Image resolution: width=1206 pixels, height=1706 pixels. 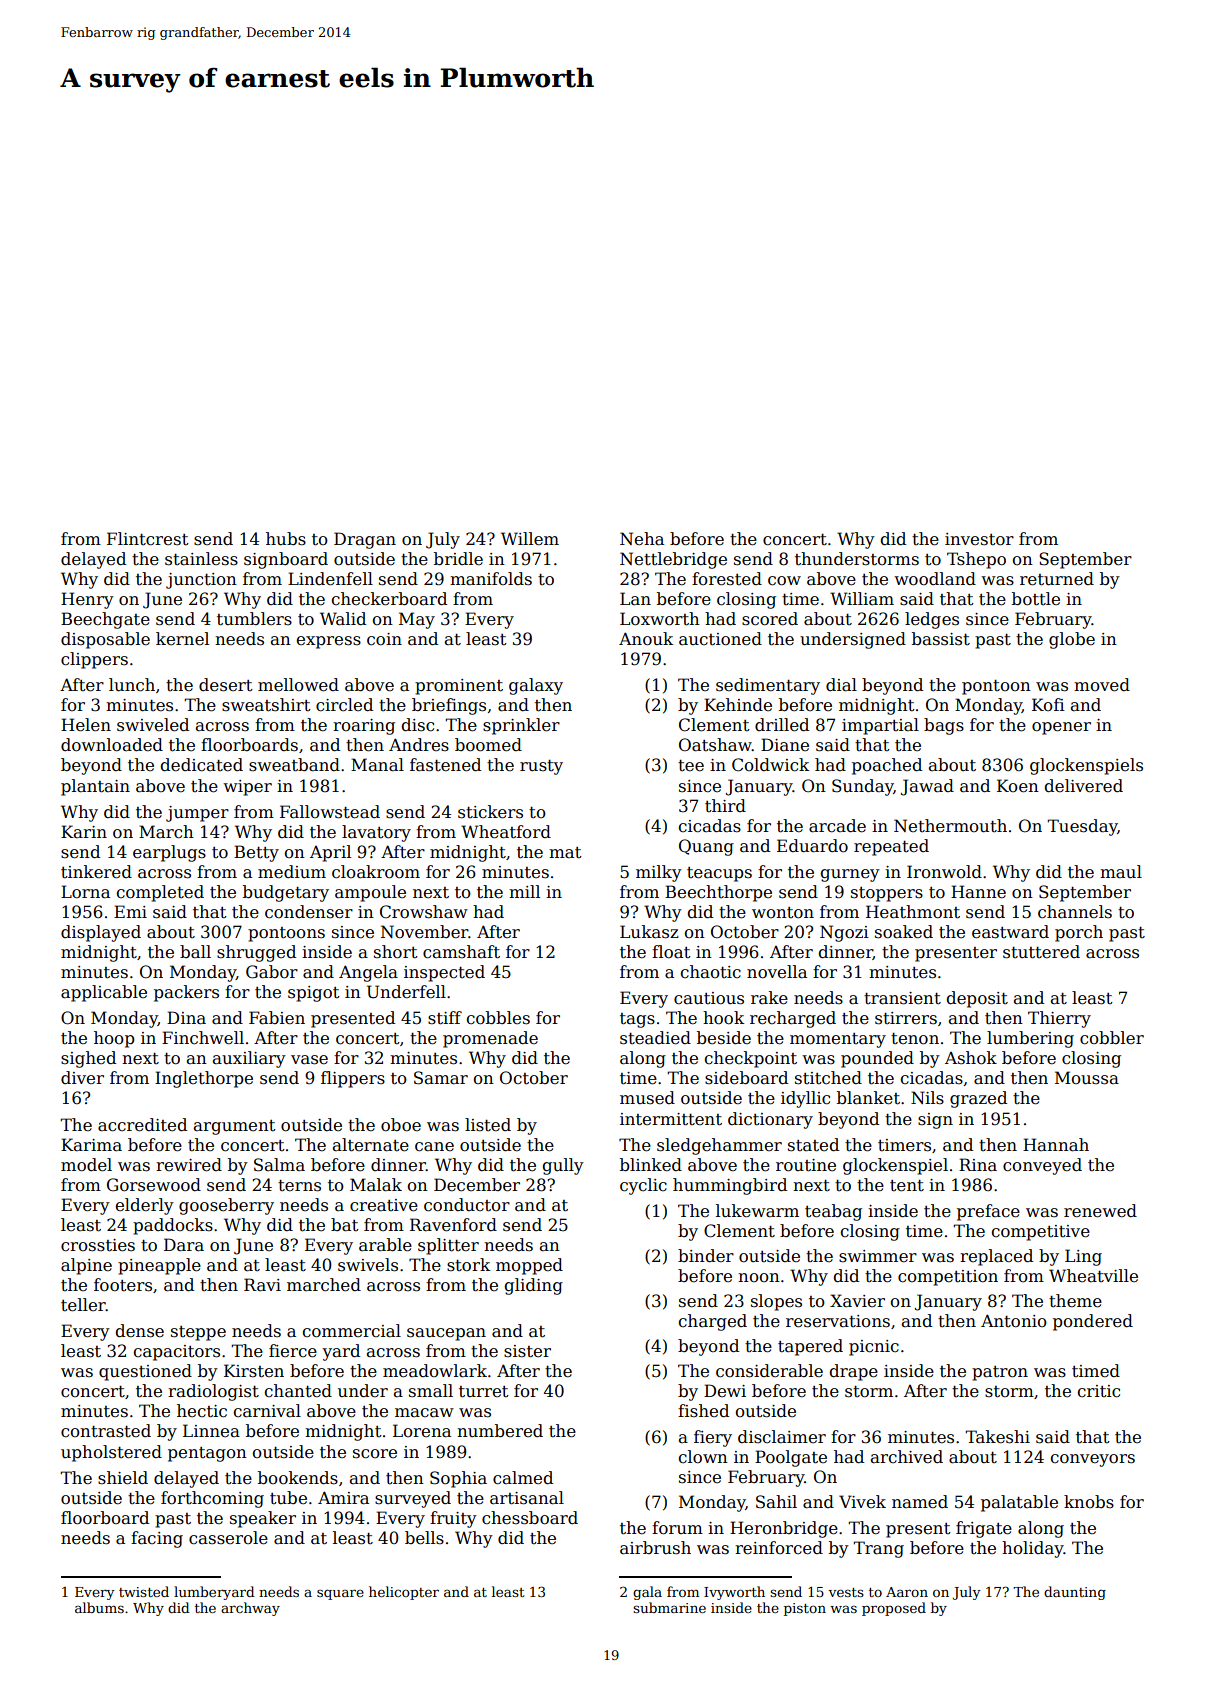 What do you see at coordinates (996, 1257) in the screenshot?
I see `replaced` at bounding box center [996, 1257].
